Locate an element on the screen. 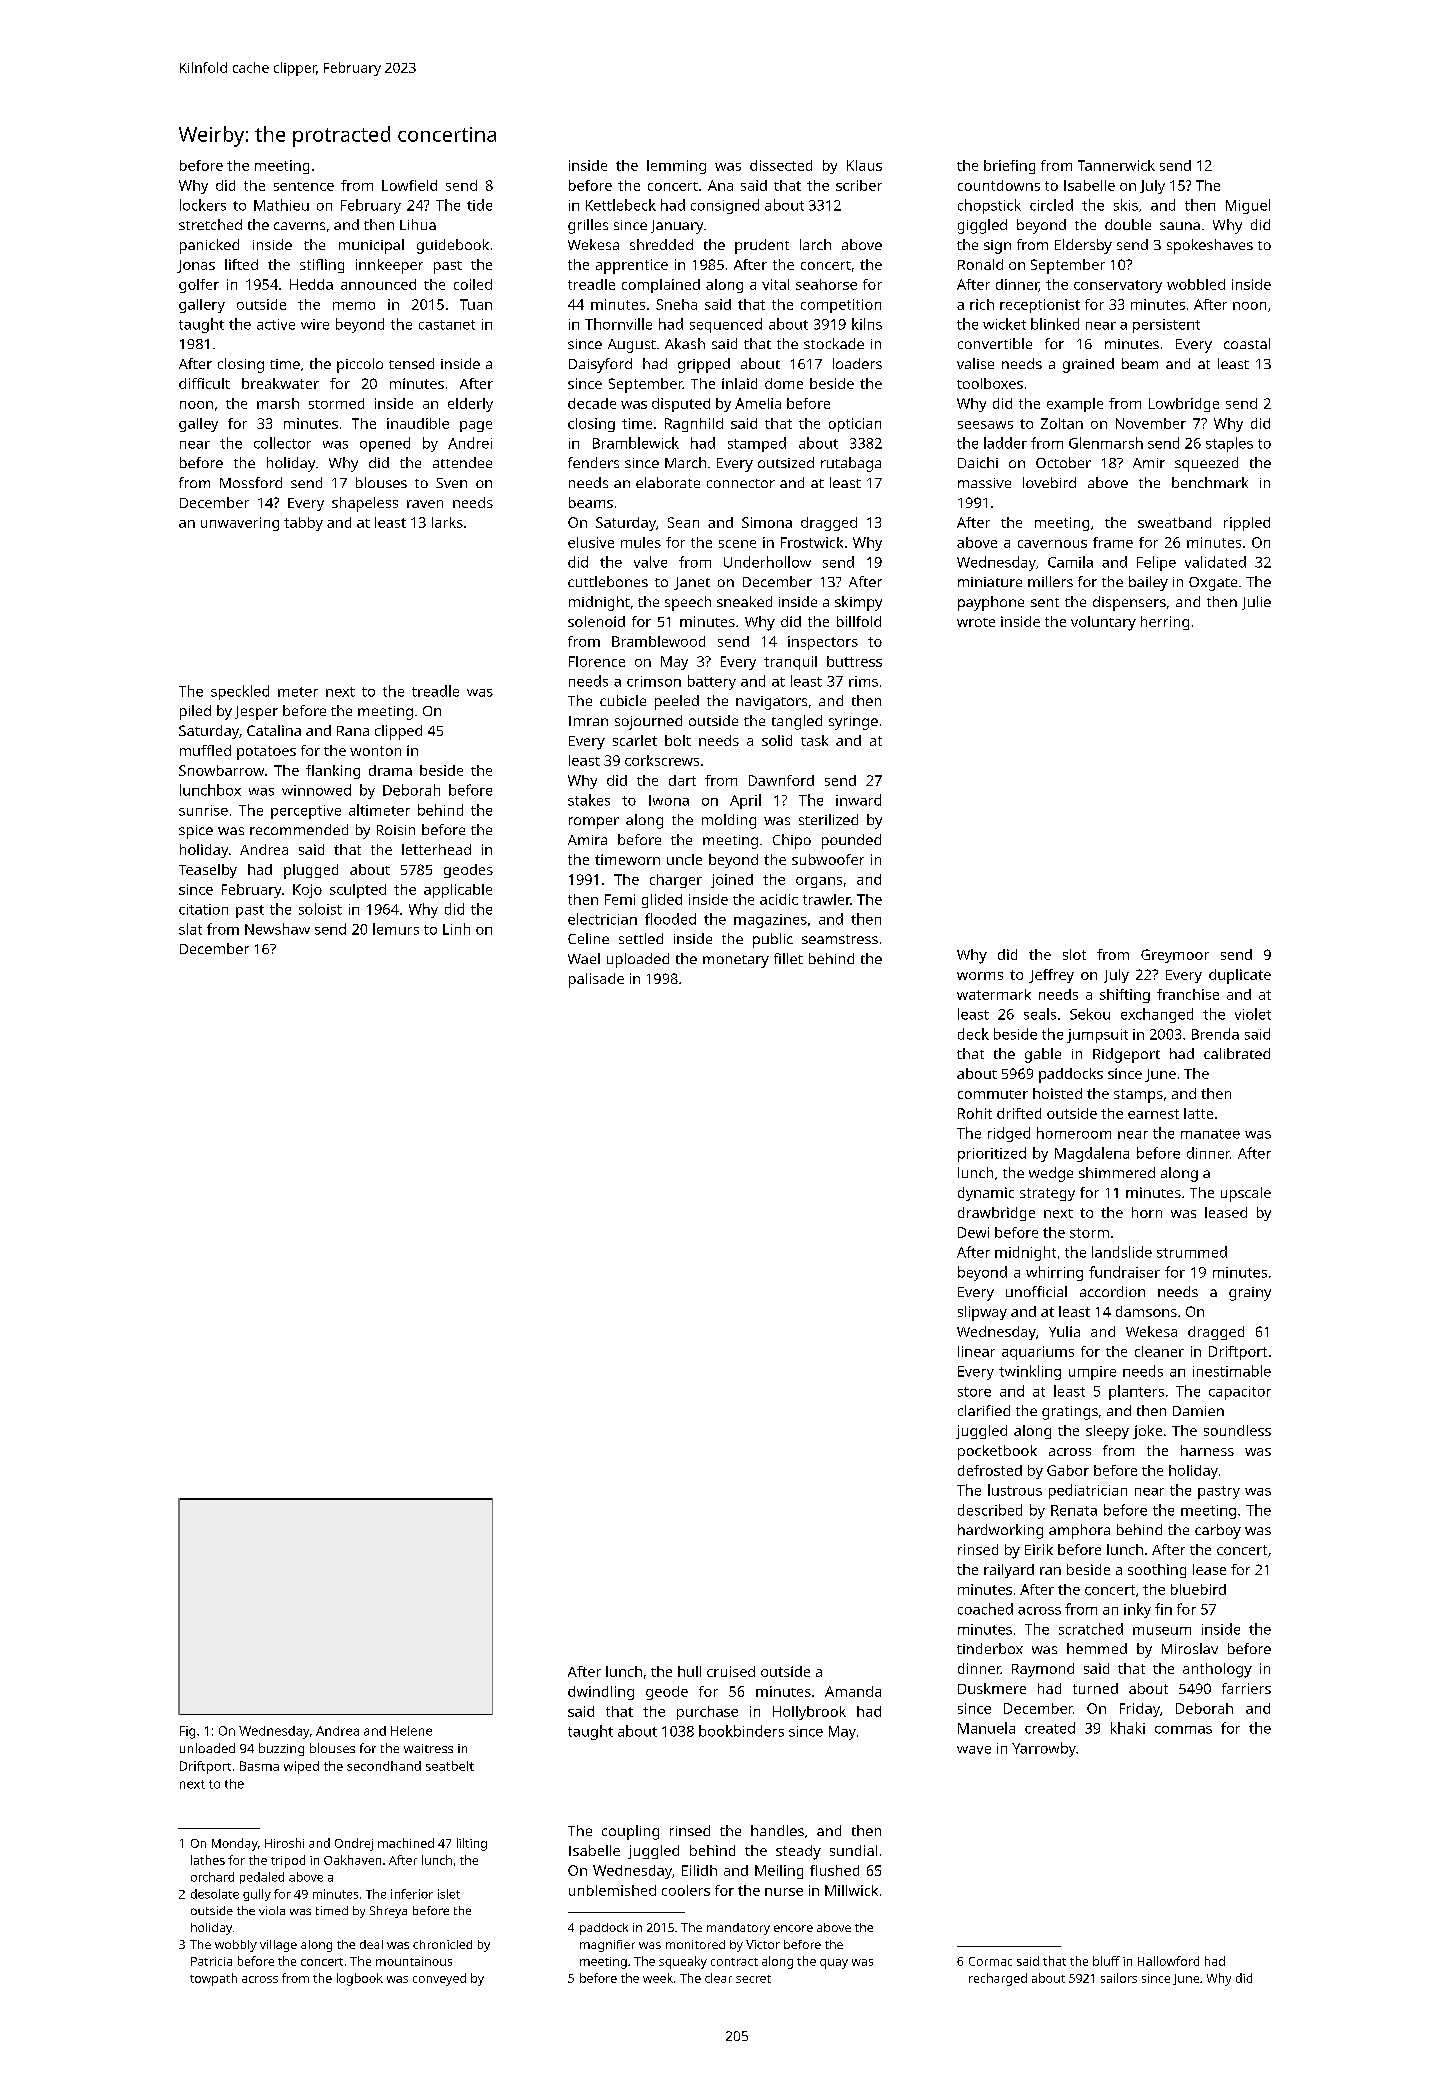 The image size is (1450, 2100). Miguel is located at coordinates (1248, 206).
